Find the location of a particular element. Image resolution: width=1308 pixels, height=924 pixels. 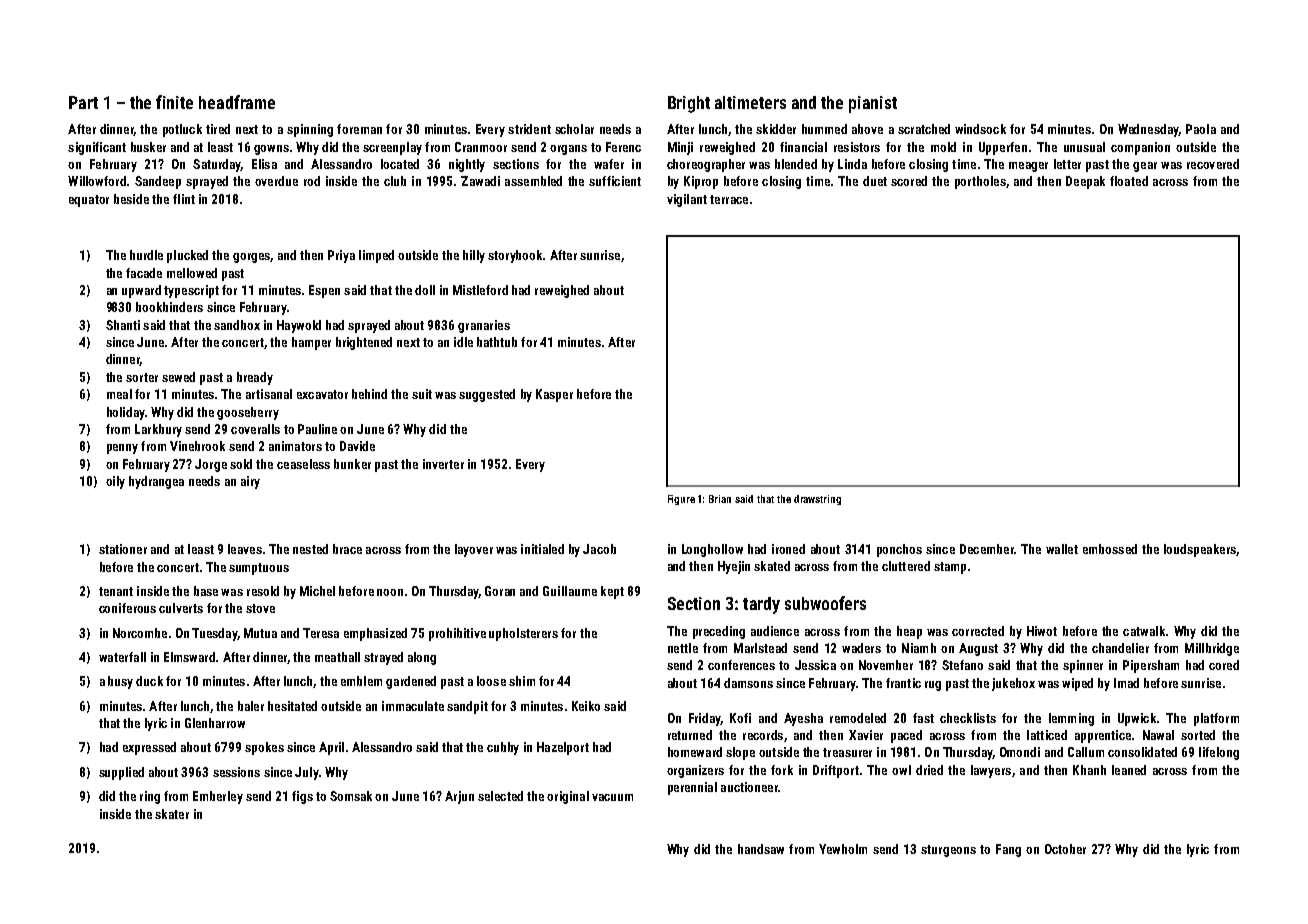

skater is located at coordinates (172, 814).
